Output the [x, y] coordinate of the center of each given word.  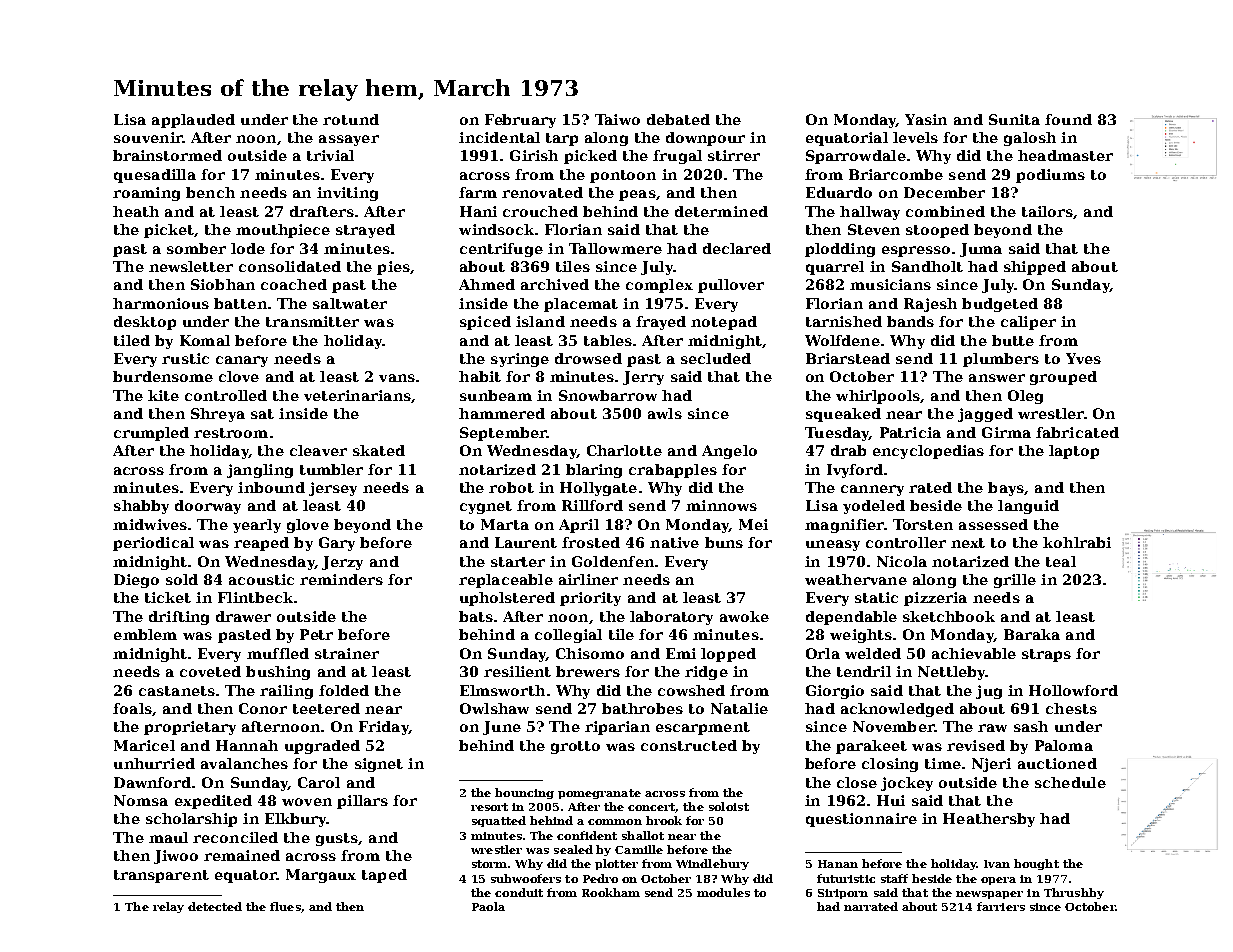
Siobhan [223, 284]
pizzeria [935, 599]
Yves [1083, 358]
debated [678, 119]
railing [286, 692]
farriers [1001, 906]
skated [379, 450]
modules [723, 892]
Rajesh [930, 305]
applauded [193, 121]
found [1068, 119]
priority [590, 599]
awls [665, 413]
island [540, 321]
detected [215, 906]
